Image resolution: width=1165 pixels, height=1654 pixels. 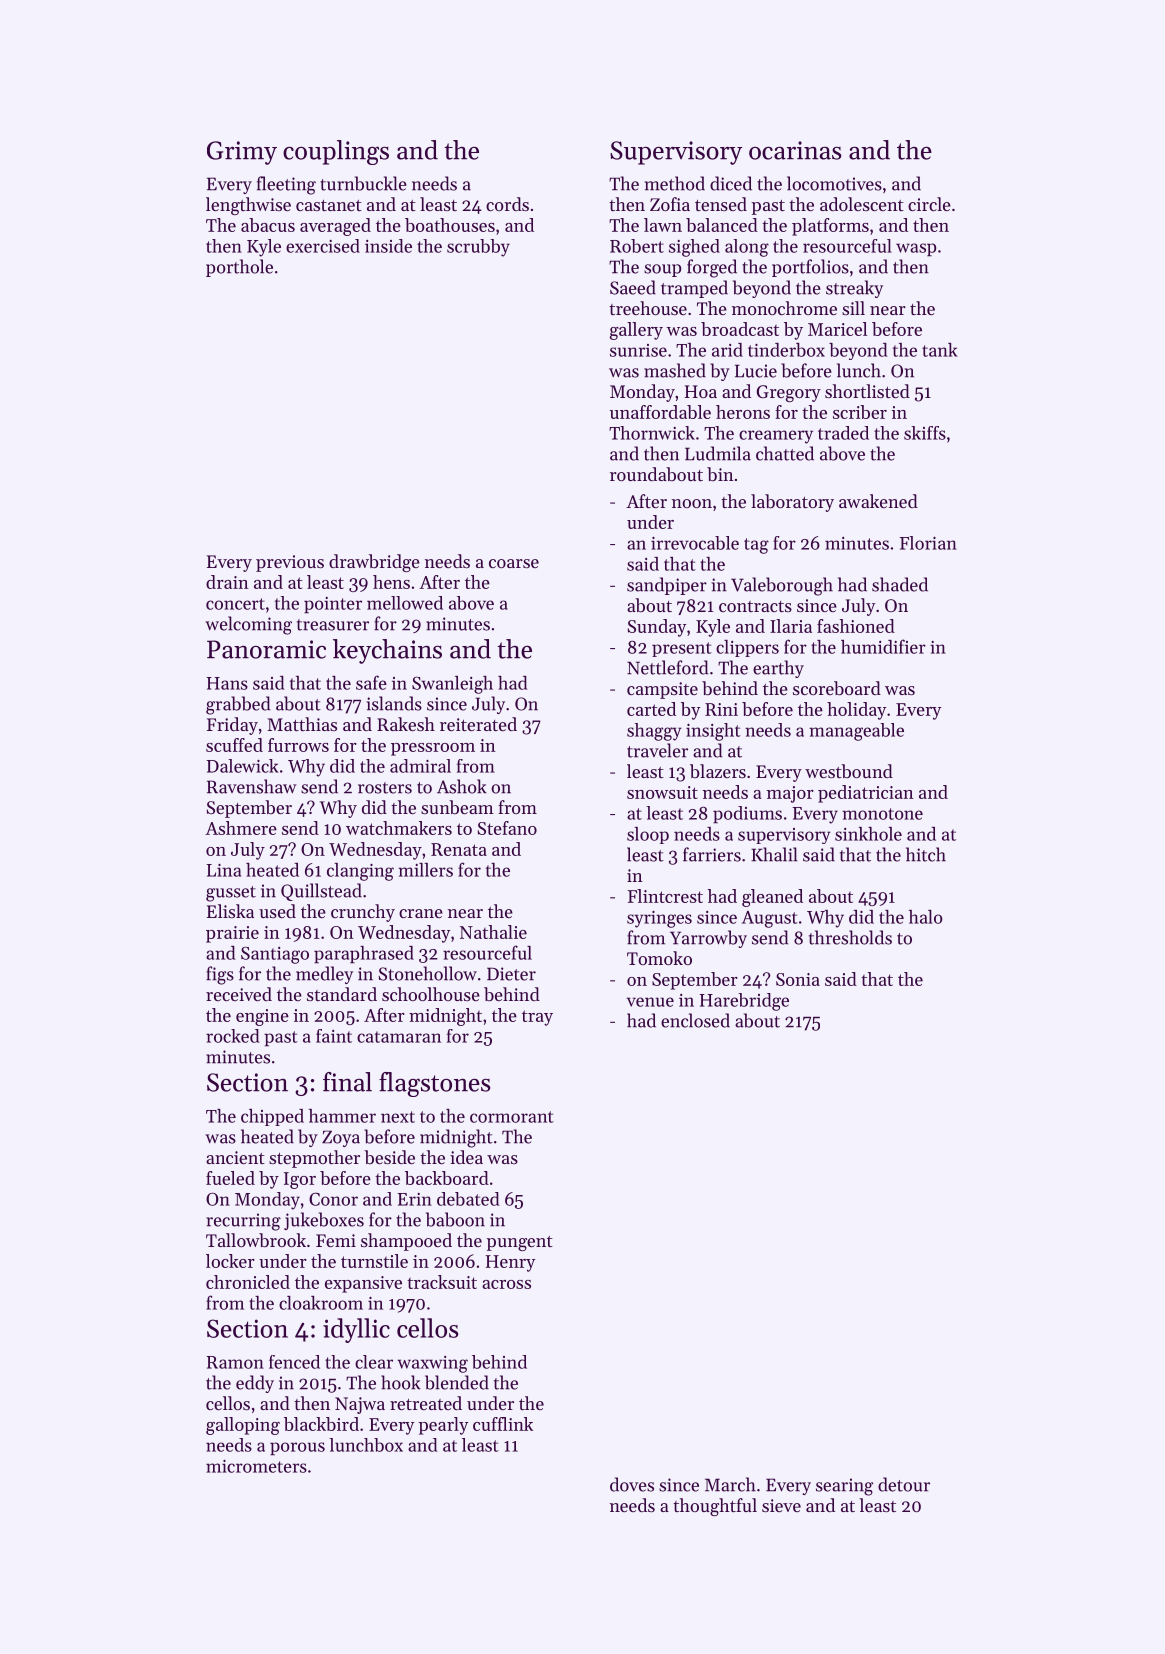 I want to click on ancient, so click(x=235, y=1157).
